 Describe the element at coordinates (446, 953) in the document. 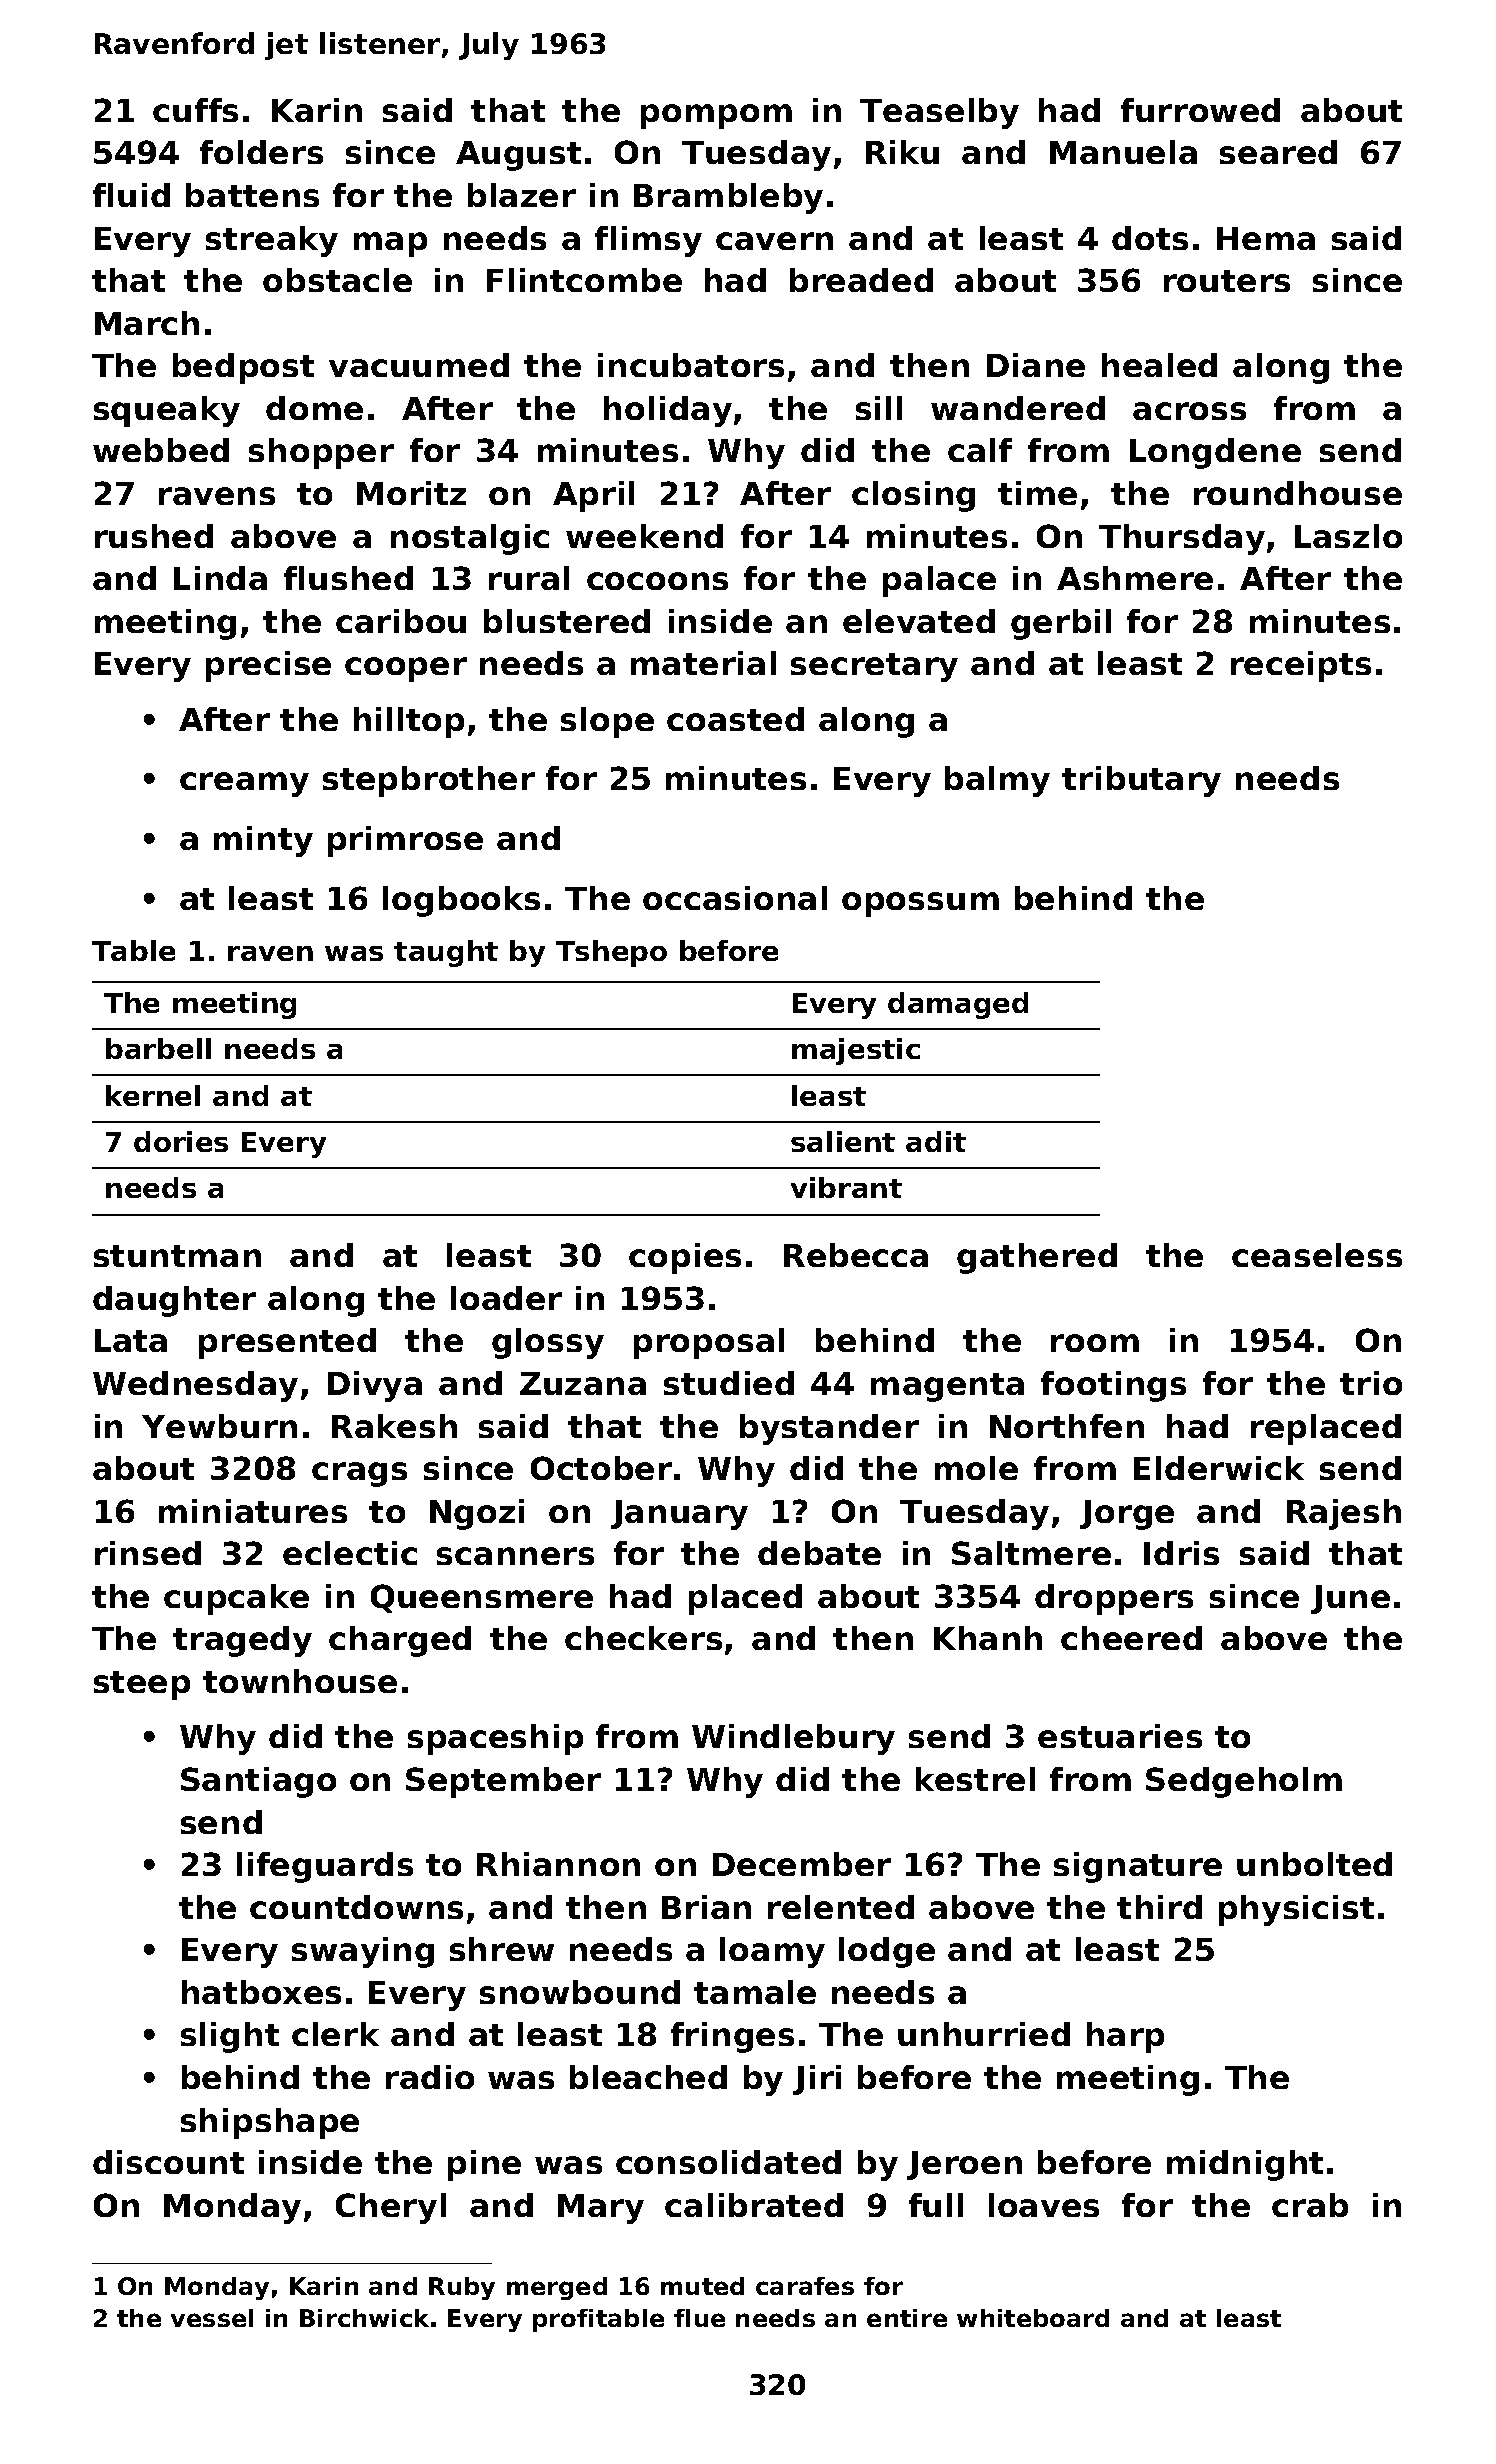

I see `taught` at that location.
